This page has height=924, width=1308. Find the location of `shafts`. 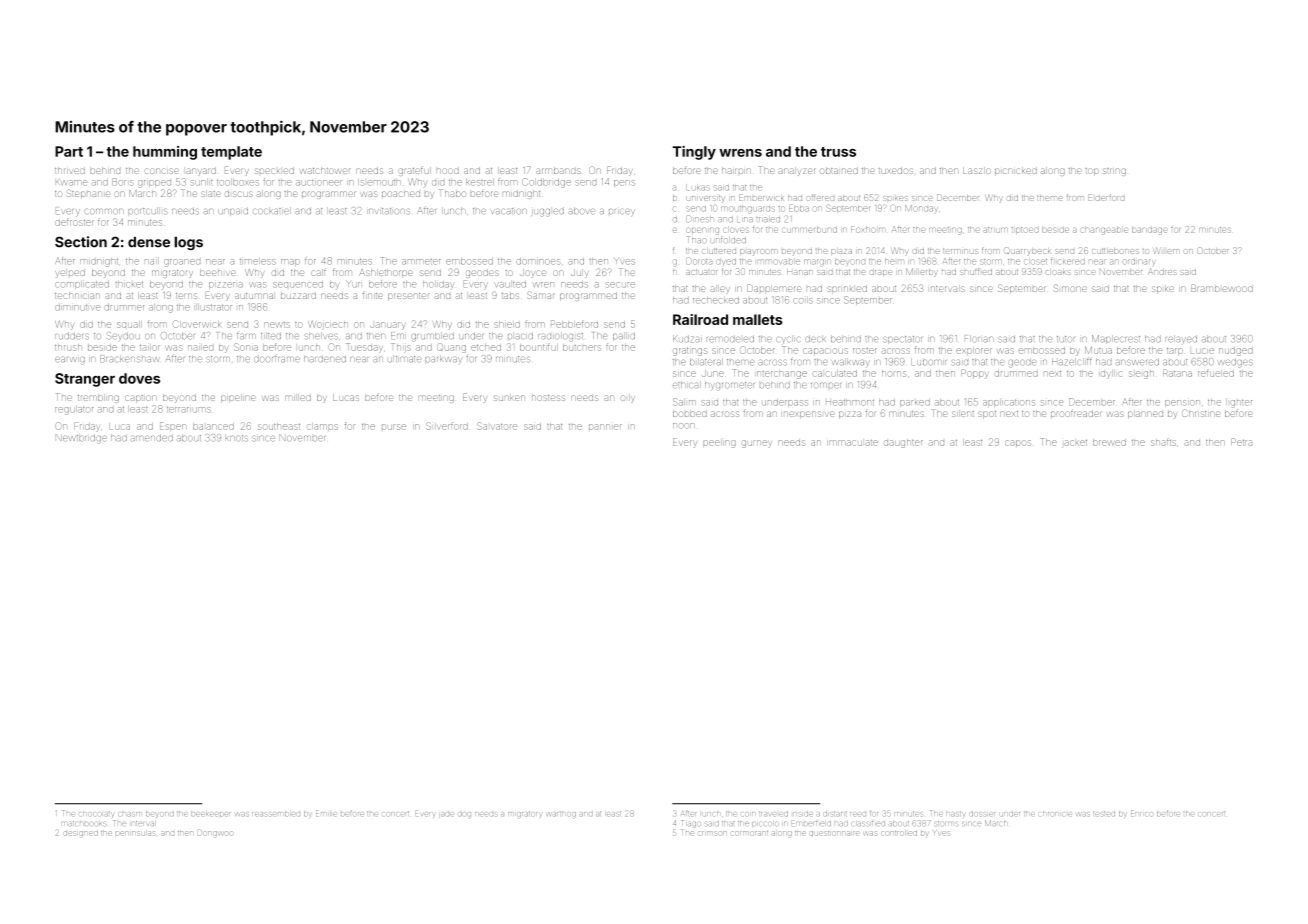

shafts is located at coordinates (1163, 443).
